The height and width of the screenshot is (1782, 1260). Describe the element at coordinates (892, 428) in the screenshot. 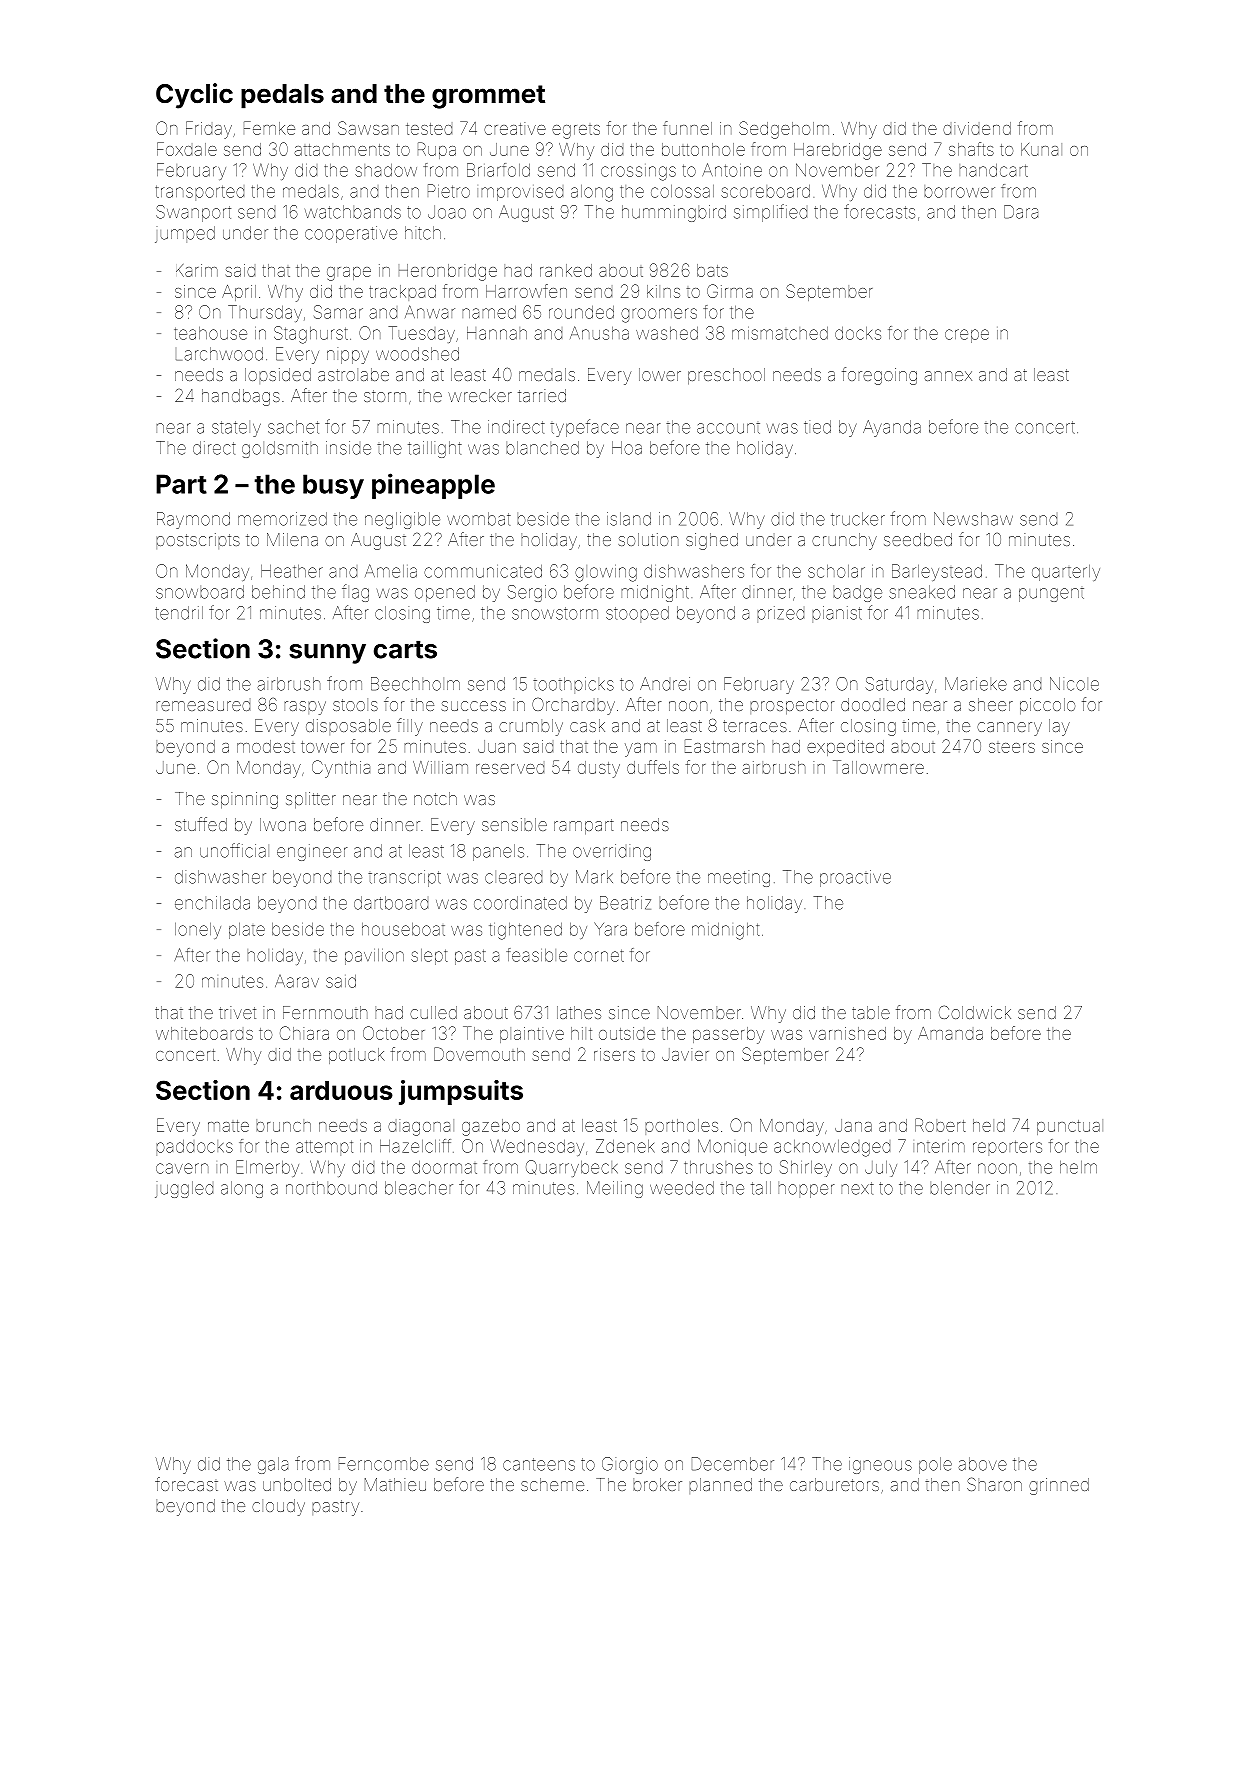

I see `Ayanda` at that location.
